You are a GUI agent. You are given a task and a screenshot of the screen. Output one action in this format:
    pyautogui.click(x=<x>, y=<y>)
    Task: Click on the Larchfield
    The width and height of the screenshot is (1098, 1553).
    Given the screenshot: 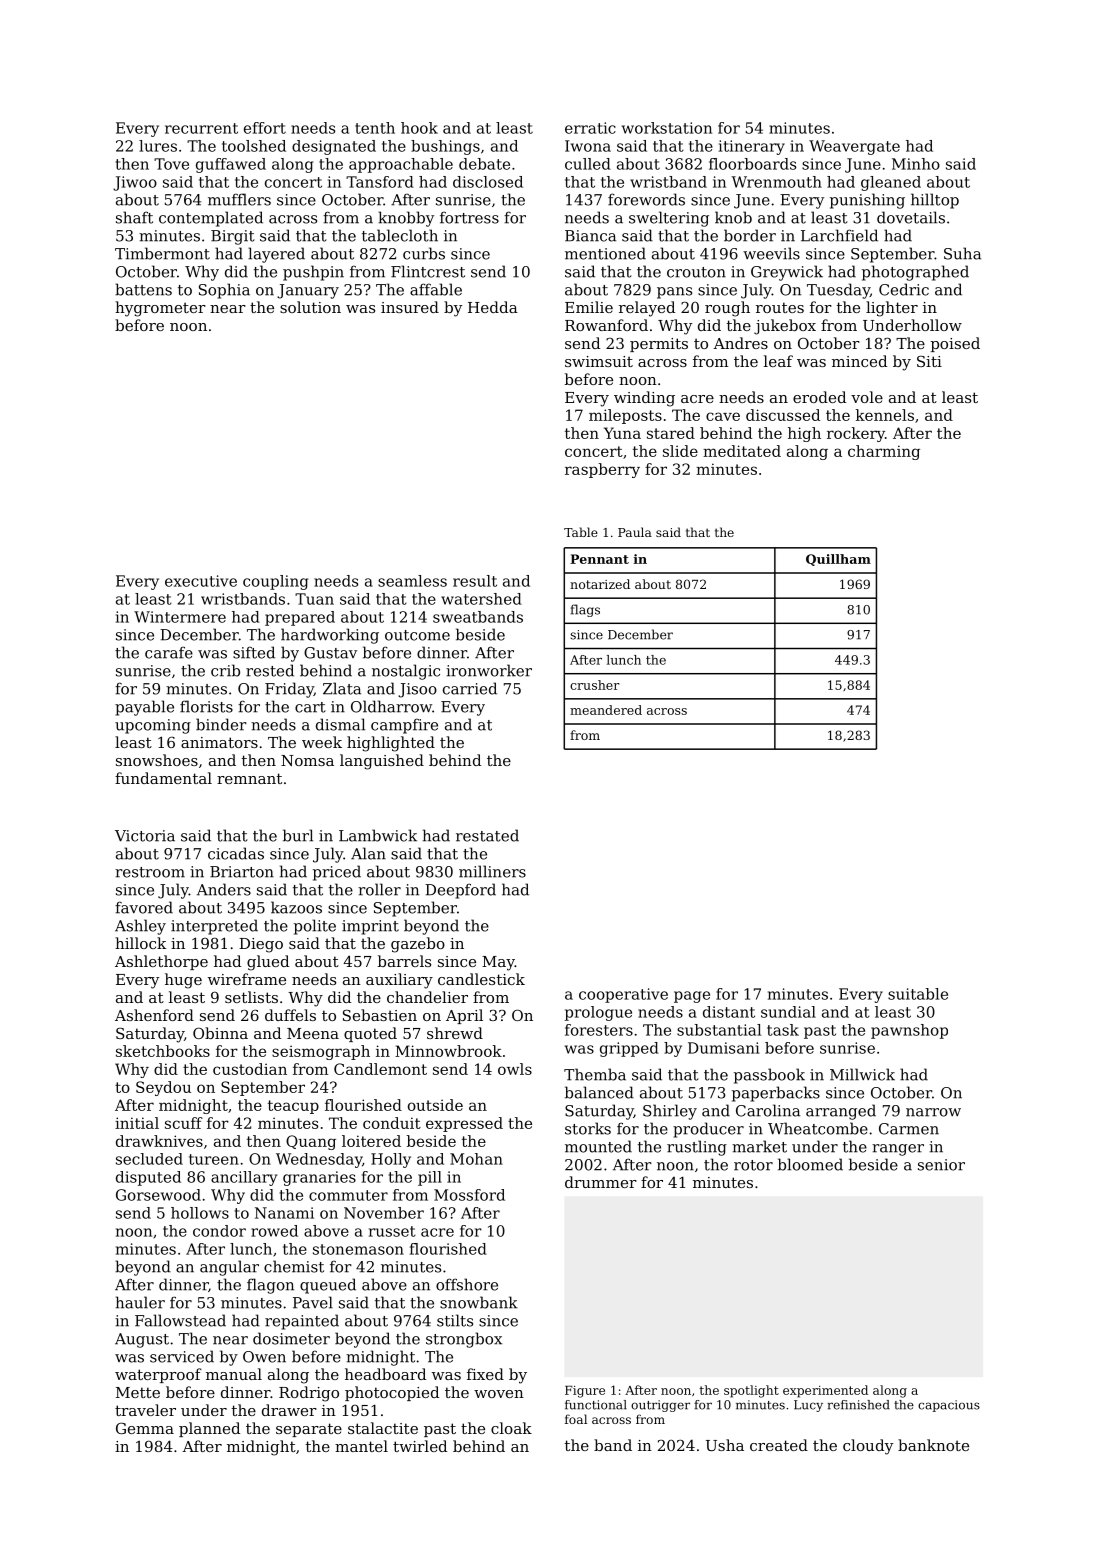 What is the action you would take?
    pyautogui.click(x=839, y=235)
